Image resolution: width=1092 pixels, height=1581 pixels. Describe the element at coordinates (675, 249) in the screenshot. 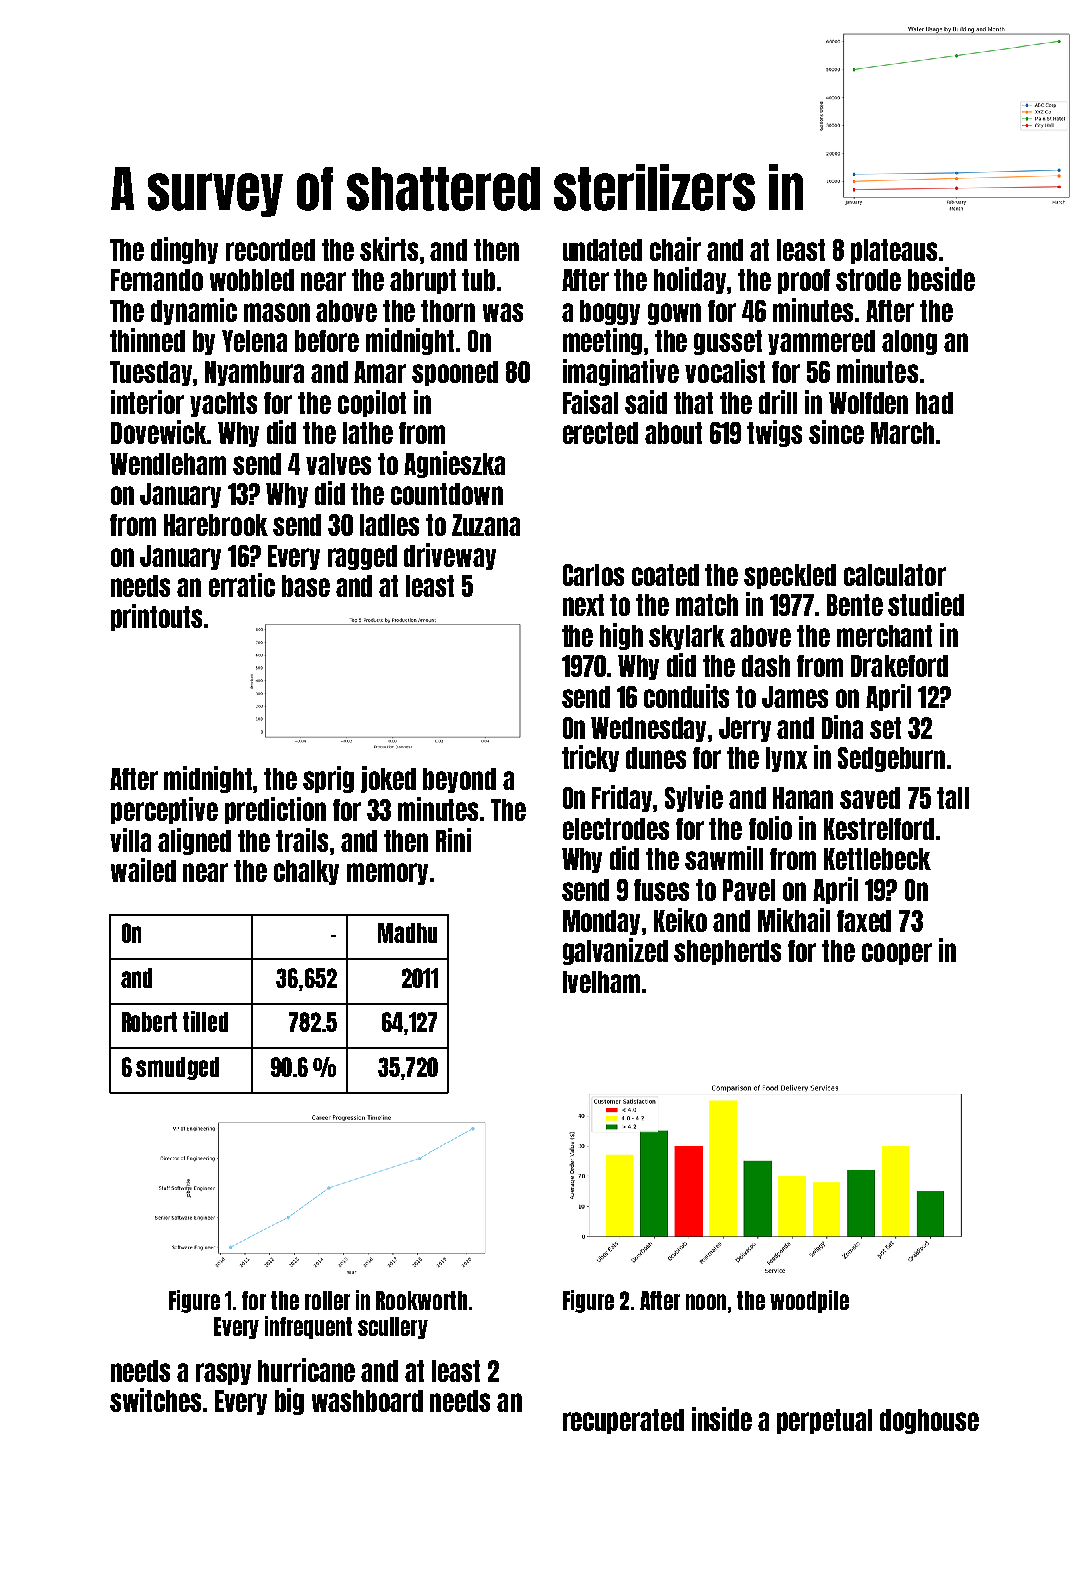

I see `chair` at that location.
